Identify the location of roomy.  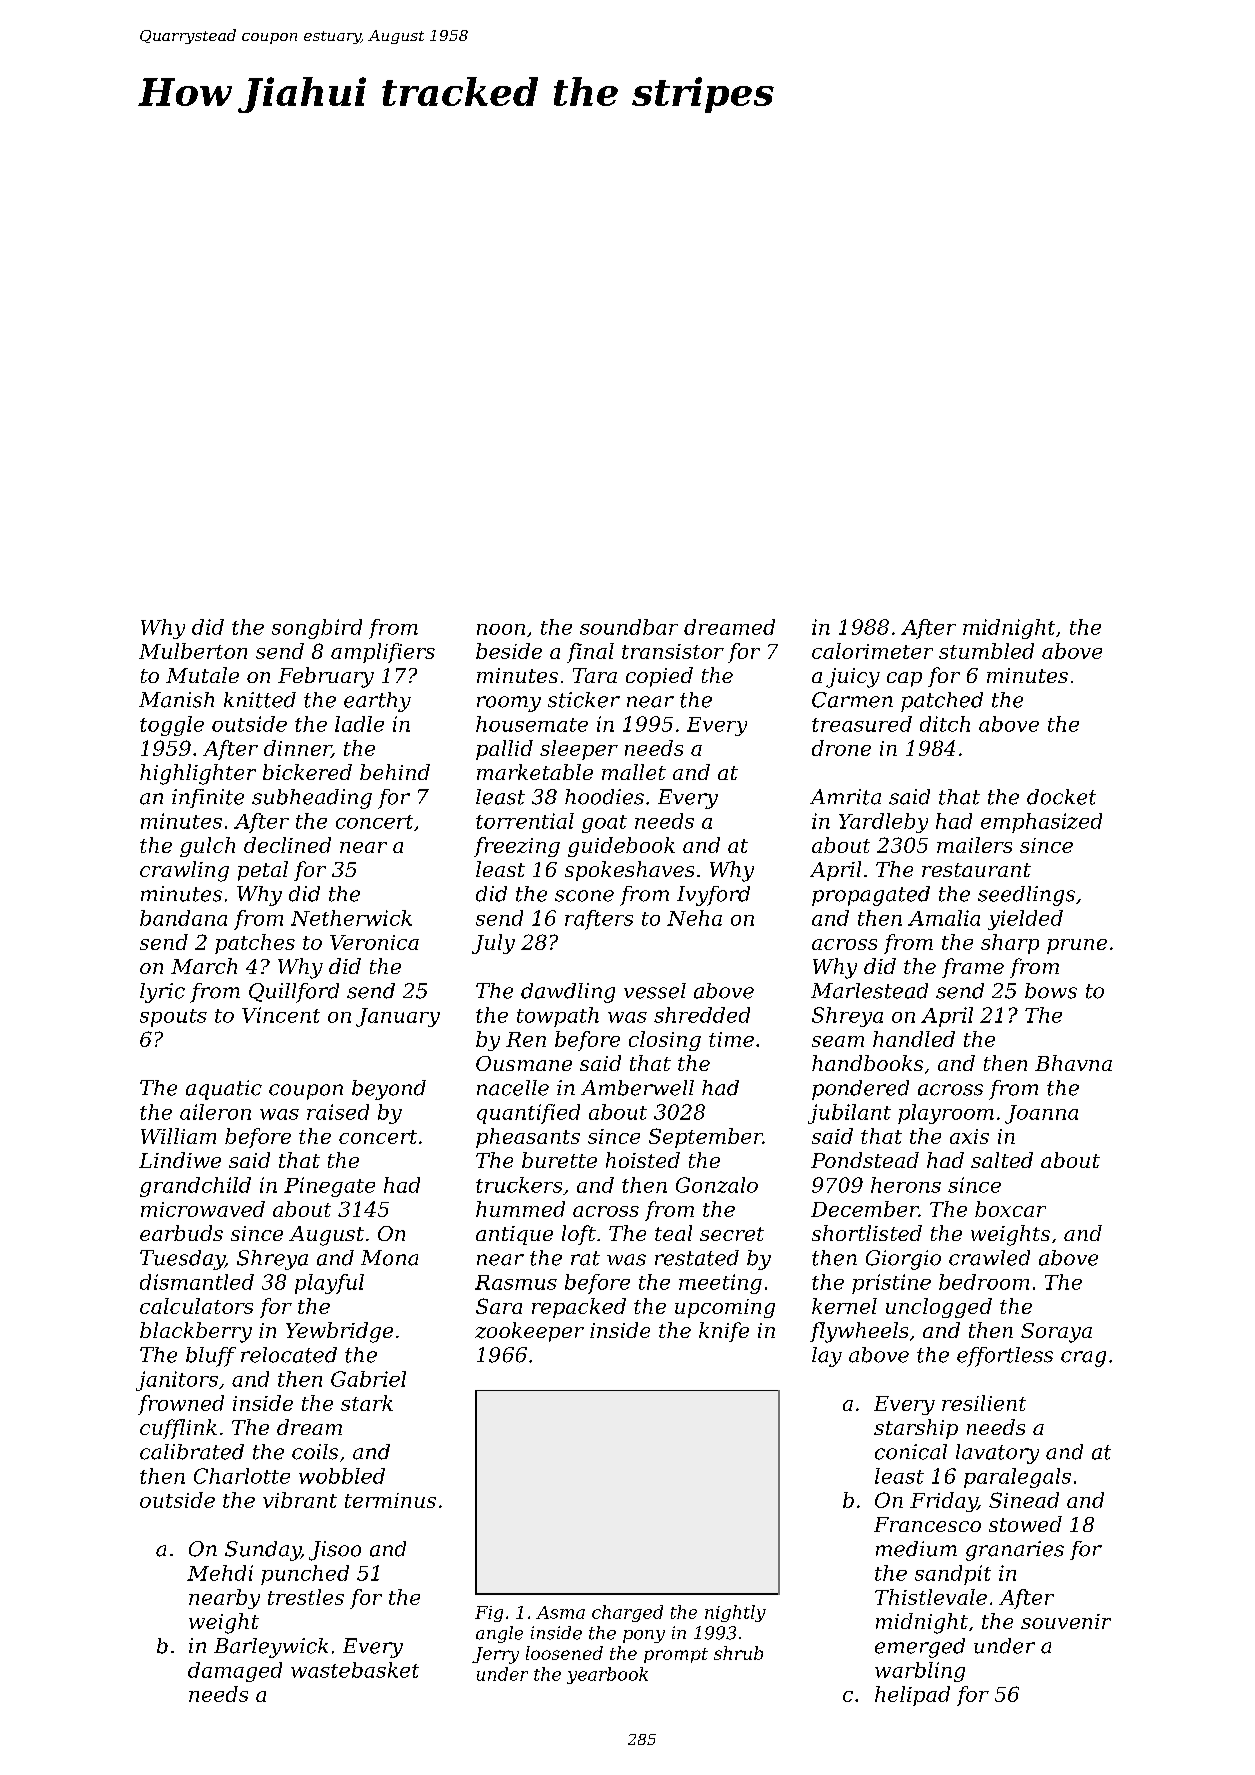
(509, 704).
